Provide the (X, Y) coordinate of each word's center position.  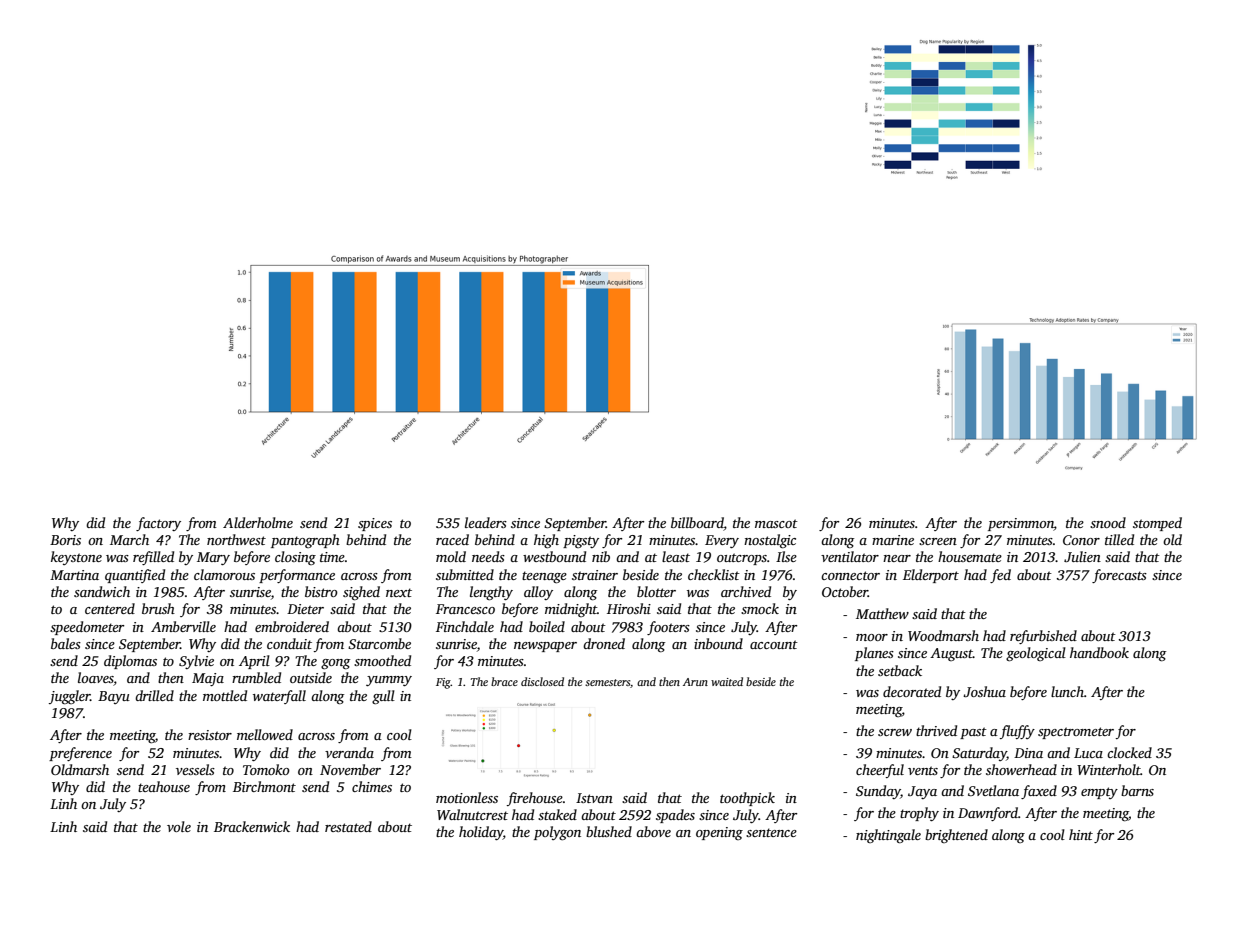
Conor (1081, 540)
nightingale (888, 836)
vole (179, 826)
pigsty (581, 541)
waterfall (279, 697)
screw (895, 732)
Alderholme (258, 522)
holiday (481, 833)
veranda (349, 752)
